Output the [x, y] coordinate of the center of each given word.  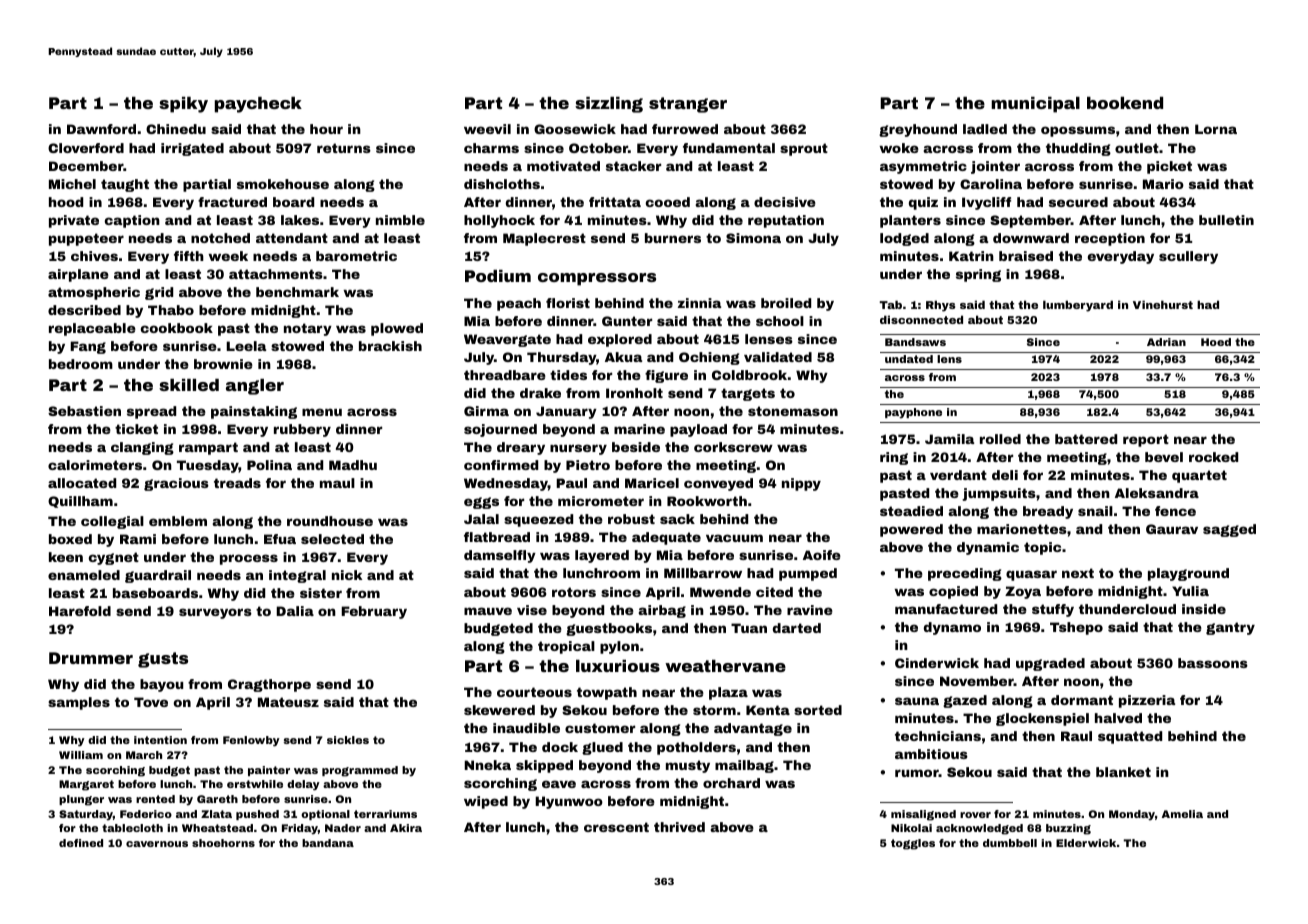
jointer [995, 167]
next [1078, 573]
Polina [269, 465]
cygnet [114, 558]
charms [491, 148]
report [1146, 440]
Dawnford [101, 129]
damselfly [500, 556]
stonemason [793, 411]
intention [160, 740]
